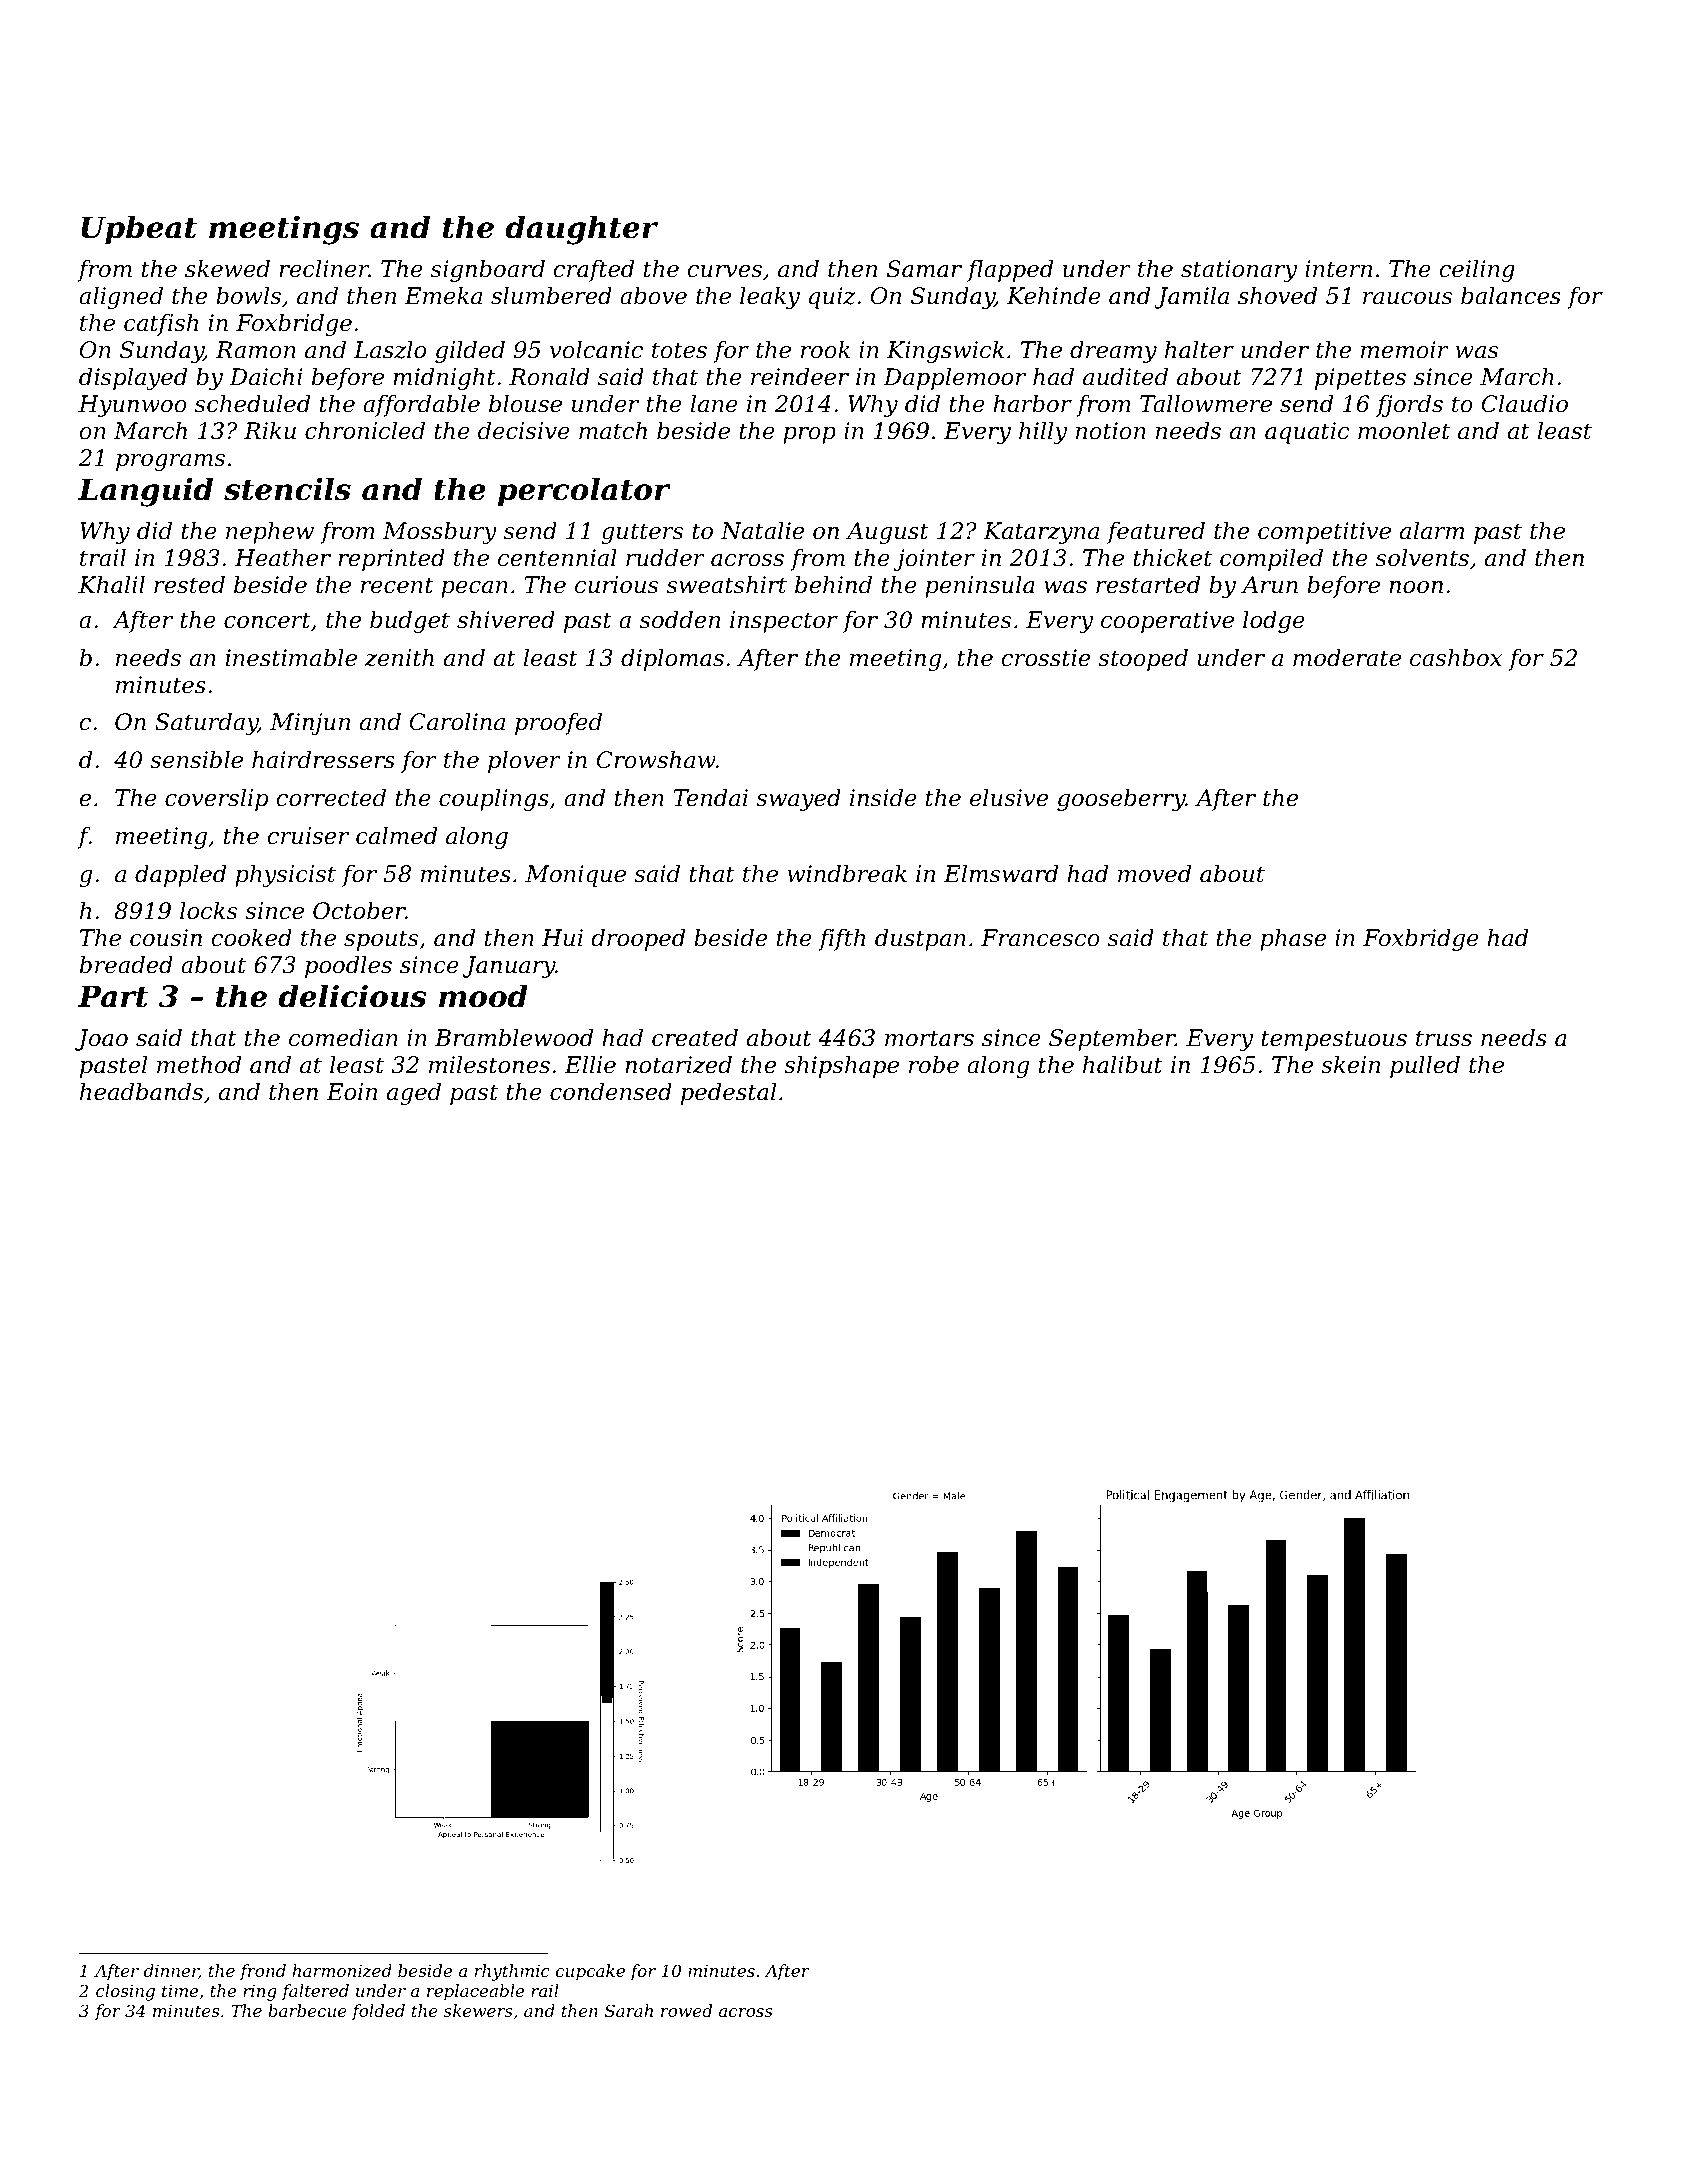  I want to click on aligned, so click(121, 298).
